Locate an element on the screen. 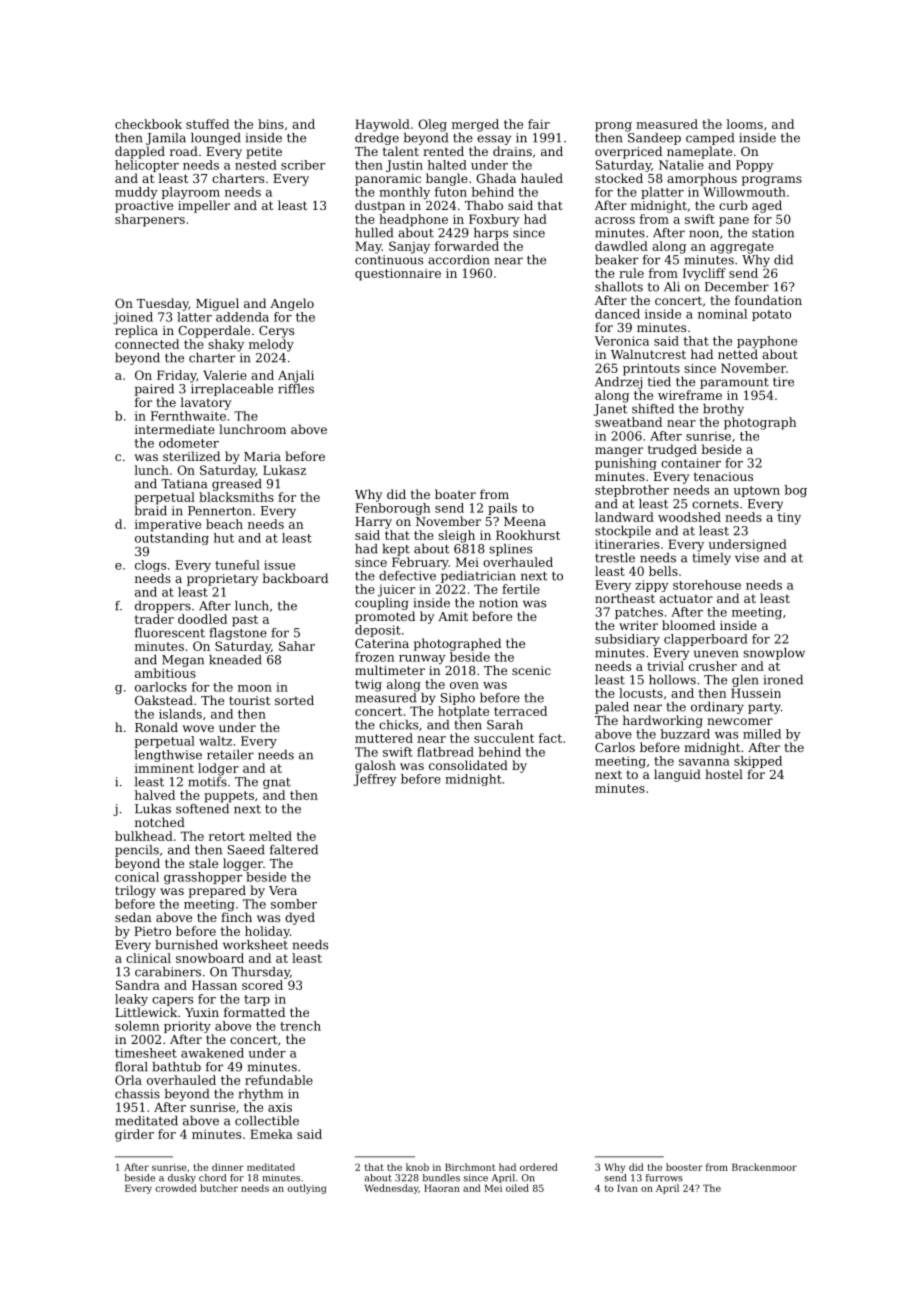 The image size is (924, 1308). oiled is located at coordinates (517, 1188).
